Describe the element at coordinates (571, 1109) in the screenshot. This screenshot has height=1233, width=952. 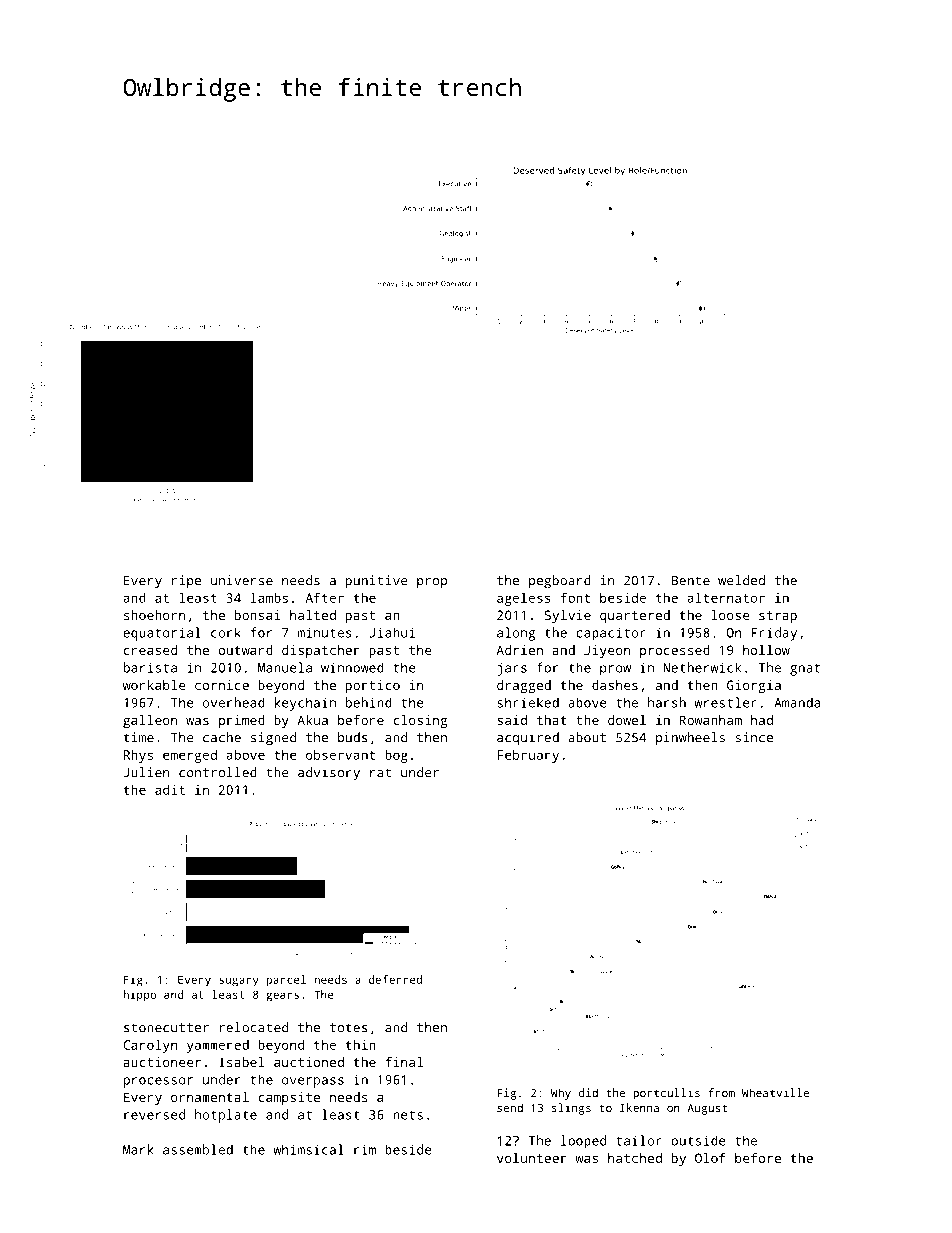
I see `slings` at that location.
